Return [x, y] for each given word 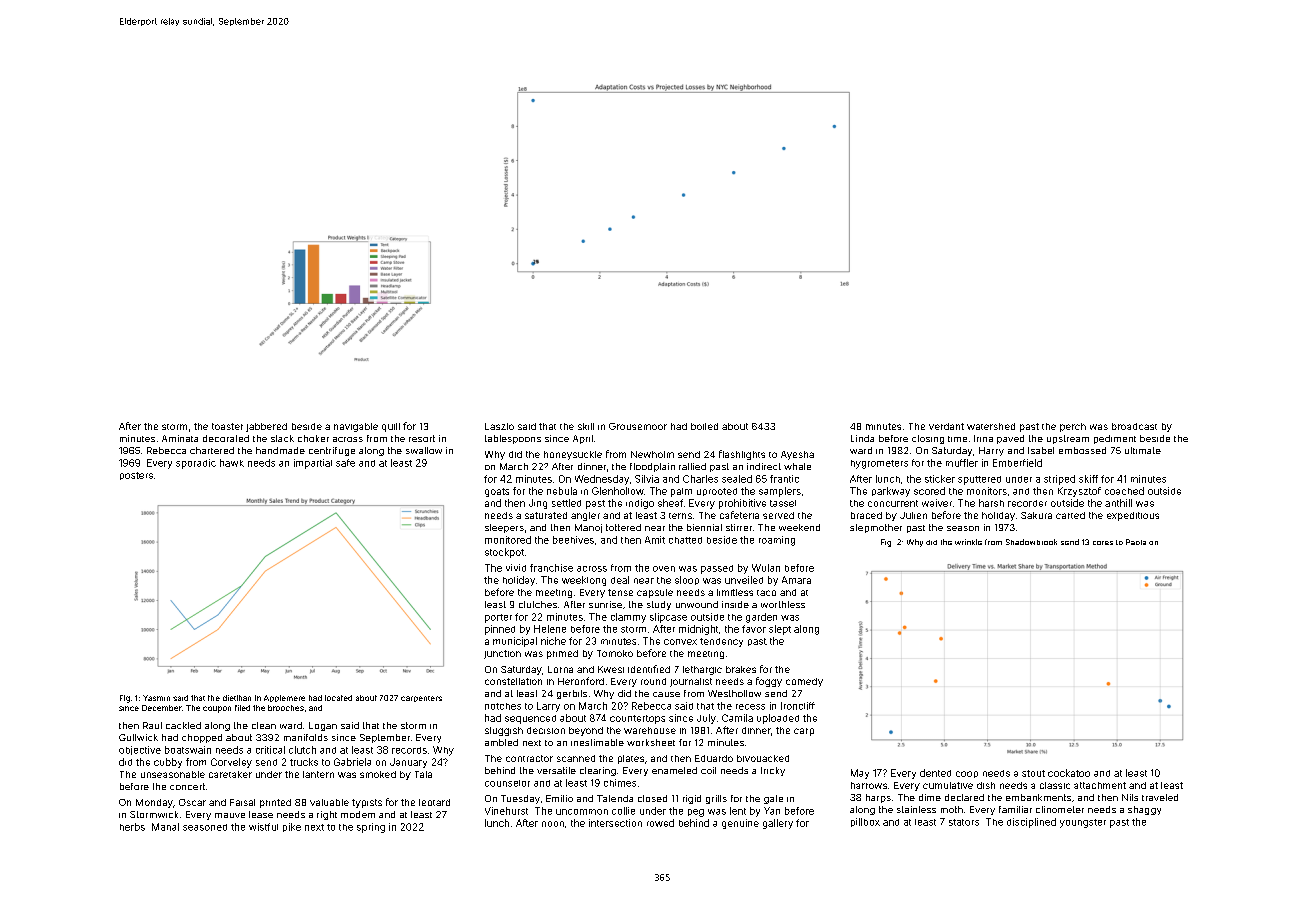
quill [391, 427]
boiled [704, 426]
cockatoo [1069, 773]
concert [187, 786]
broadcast [1134, 426]
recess [750, 707]
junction [502, 654]
